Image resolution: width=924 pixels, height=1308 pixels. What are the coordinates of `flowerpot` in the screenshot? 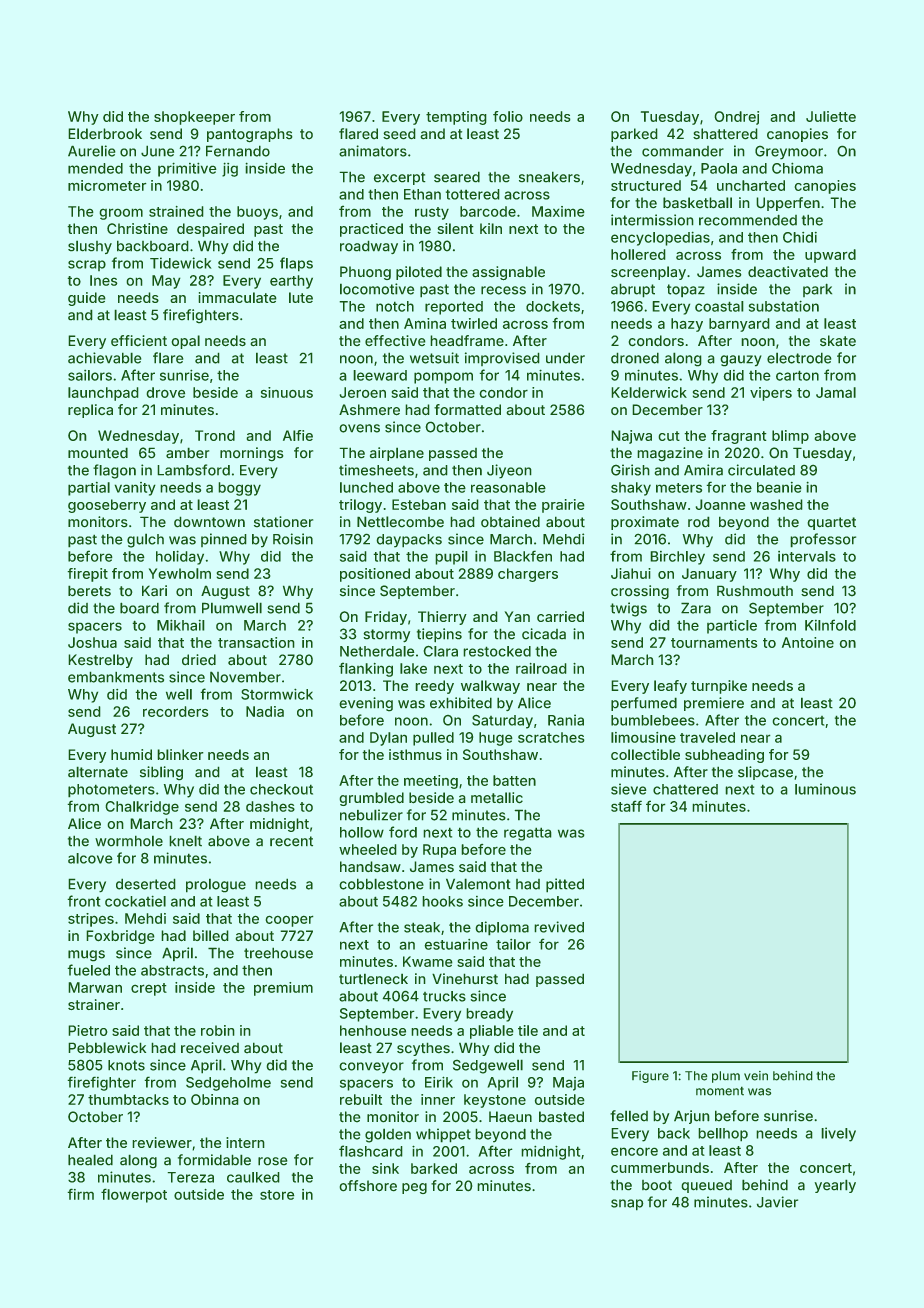 It's located at (134, 1195).
